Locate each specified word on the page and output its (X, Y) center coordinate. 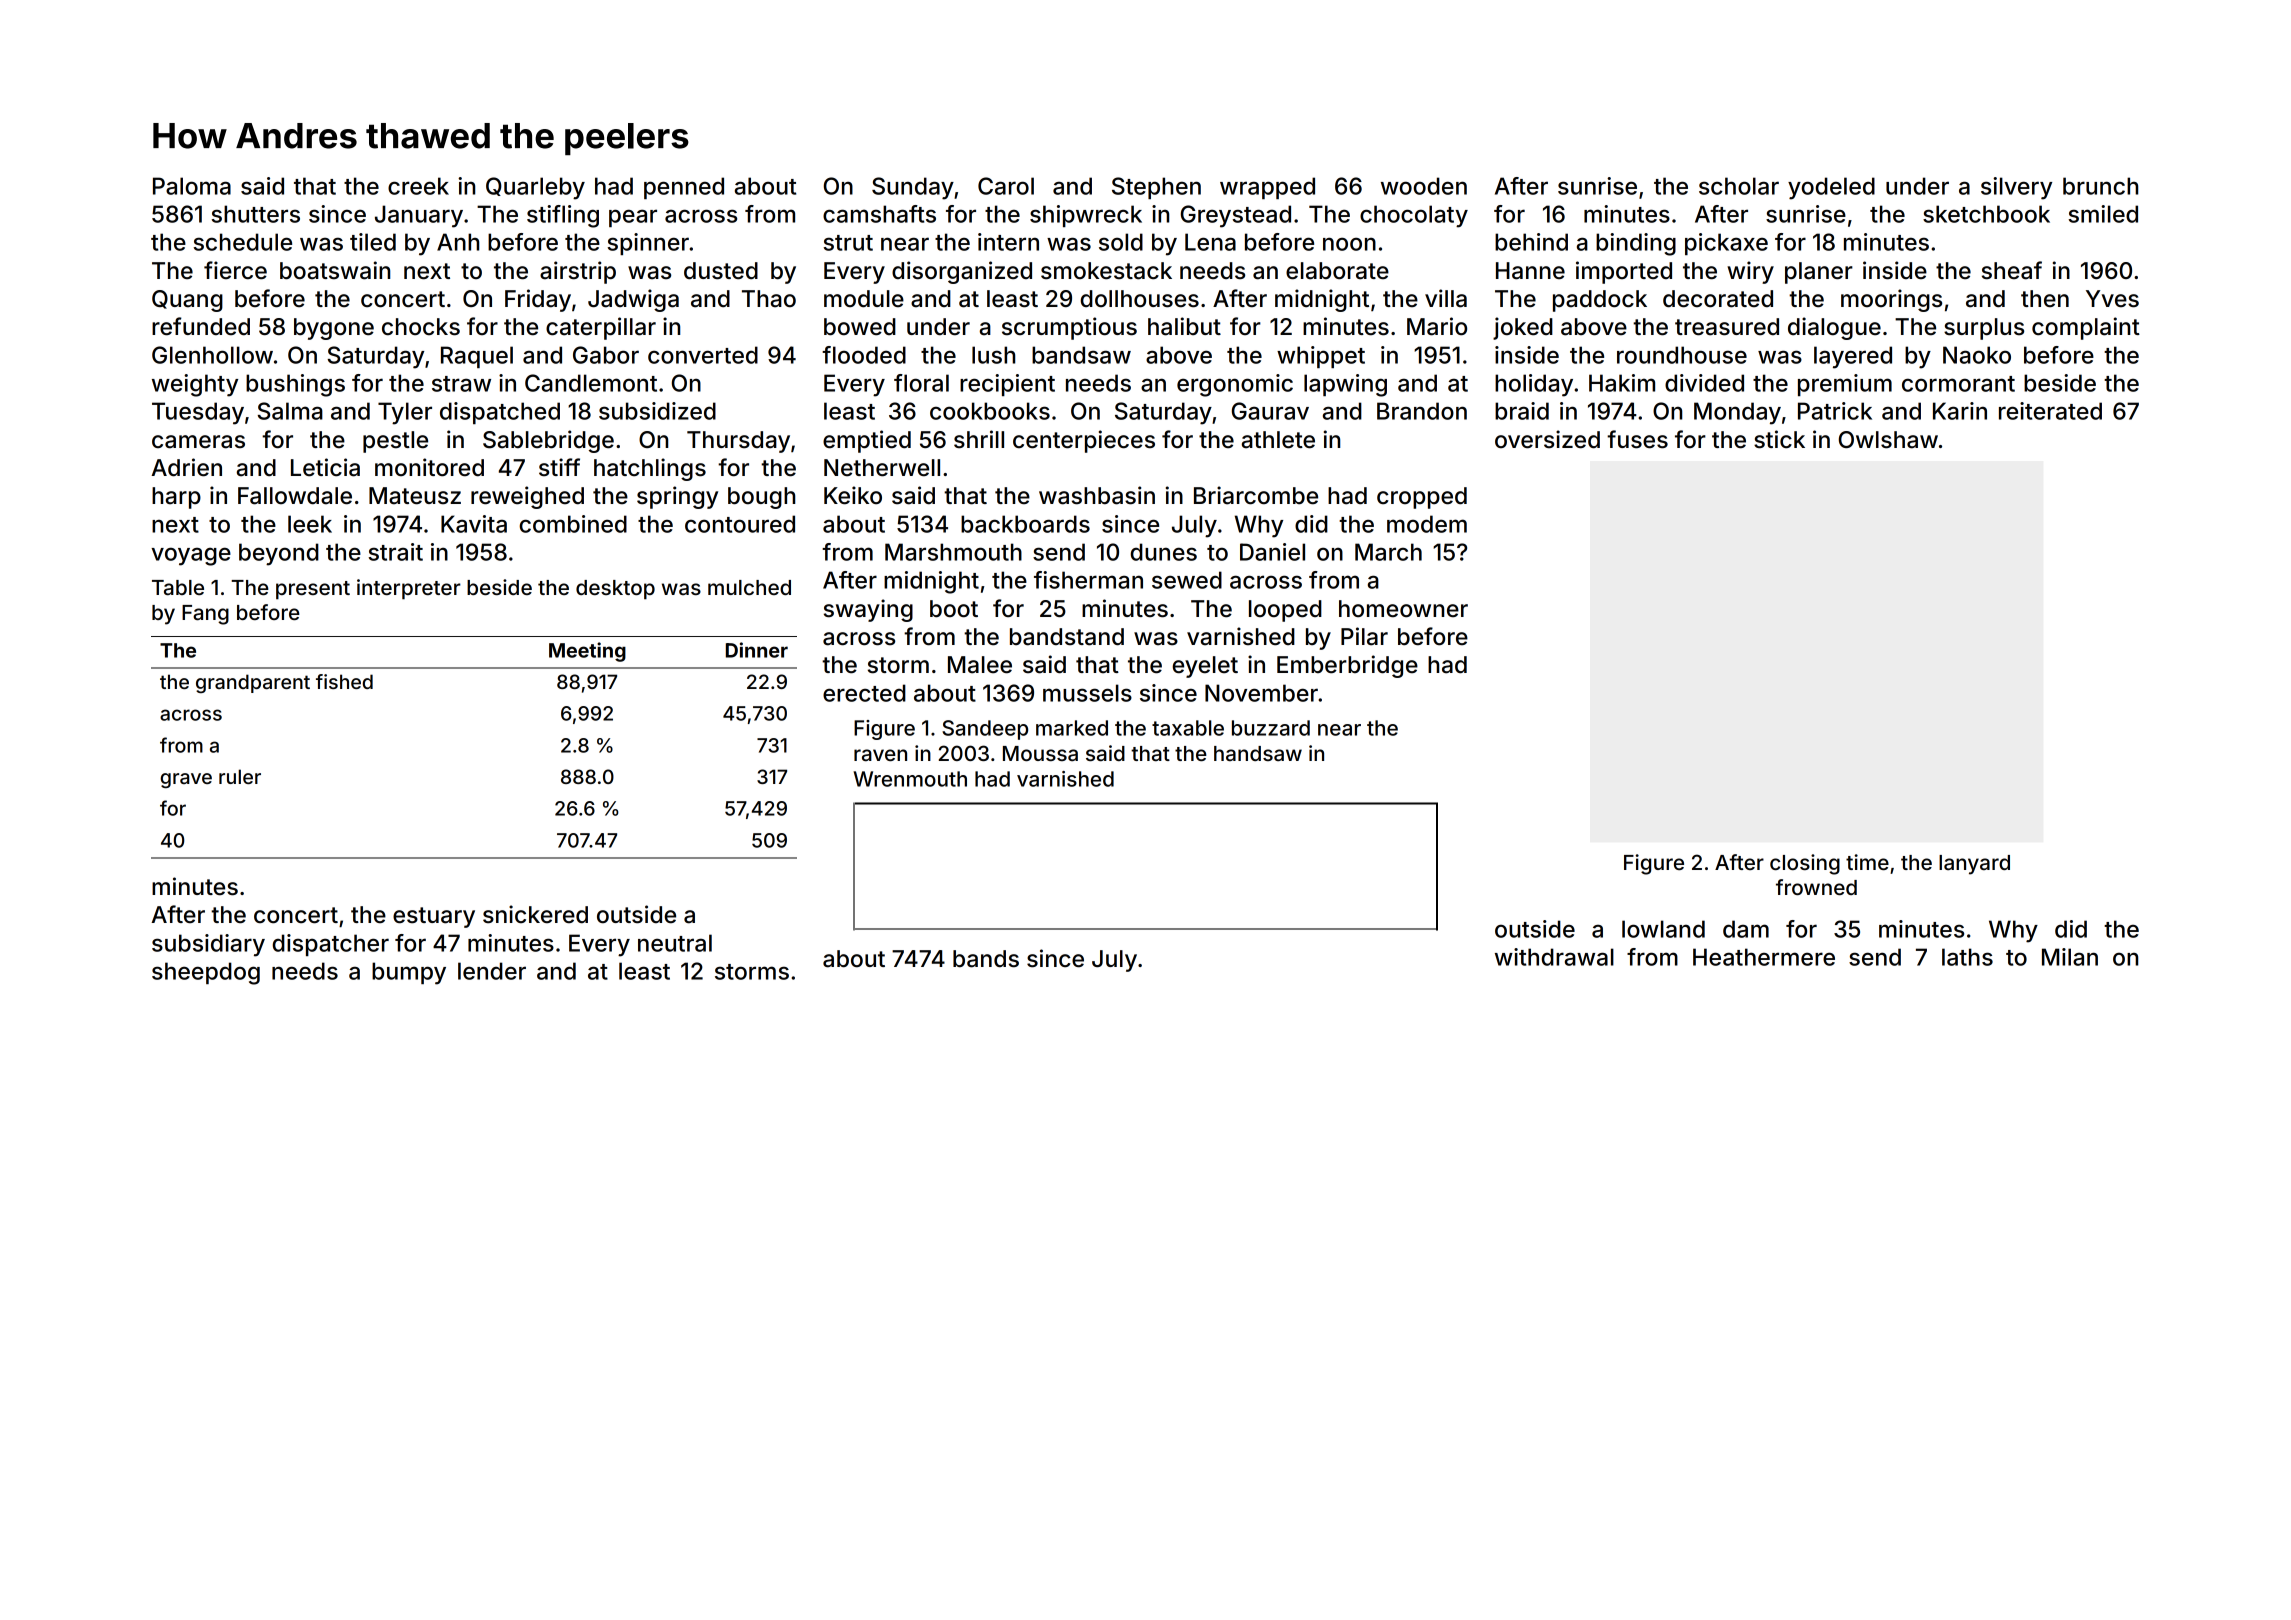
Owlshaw (1888, 440)
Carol (1006, 186)
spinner (648, 244)
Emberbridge (1347, 666)
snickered (535, 914)
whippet (1321, 357)
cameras (198, 442)
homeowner (1403, 609)
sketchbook (1986, 214)
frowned (1816, 887)
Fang (205, 615)
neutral (675, 943)
